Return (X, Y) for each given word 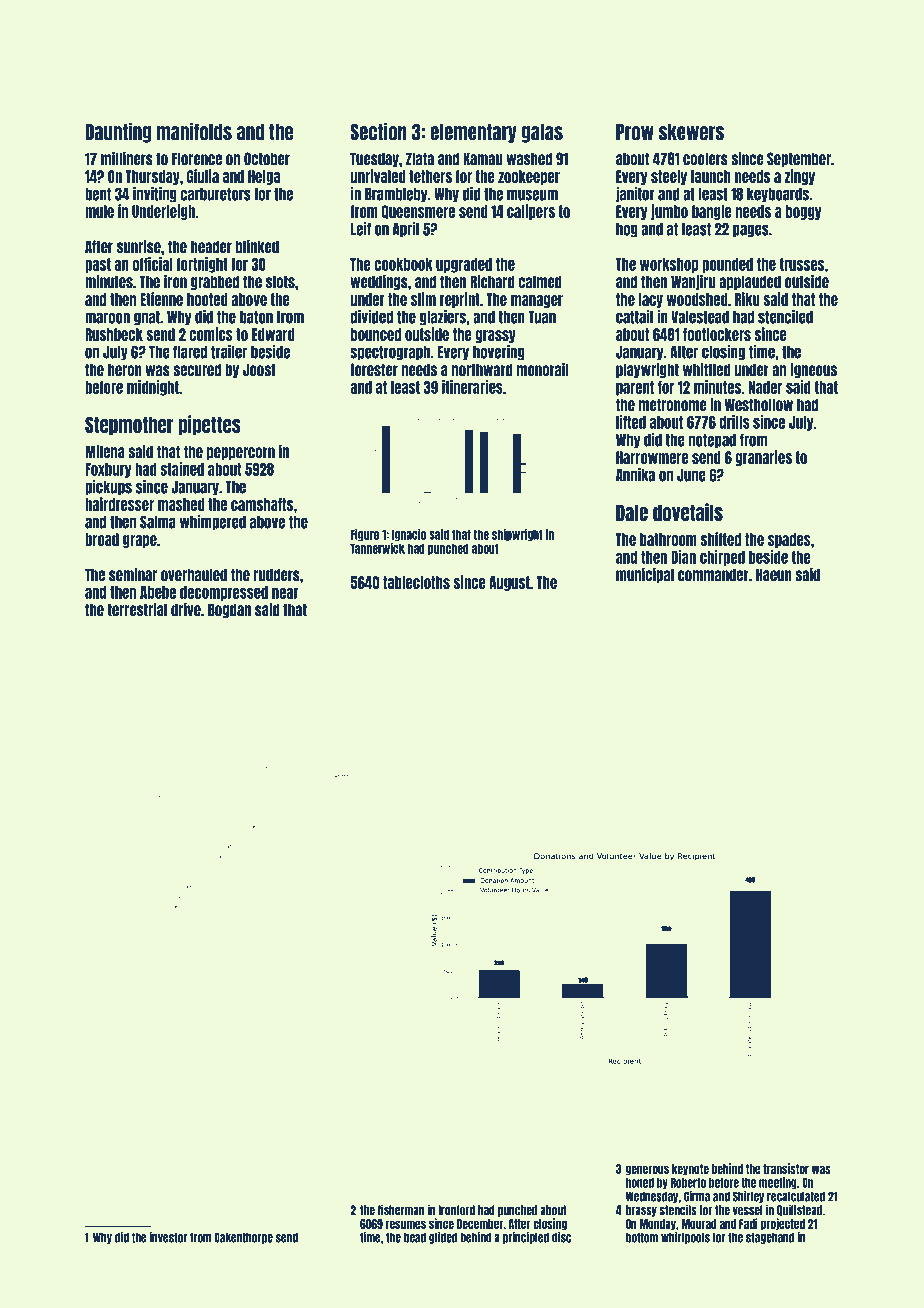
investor (168, 1237)
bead (415, 1237)
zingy (799, 177)
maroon (107, 318)
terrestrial (137, 609)
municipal (645, 575)
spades (789, 540)
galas (542, 133)
